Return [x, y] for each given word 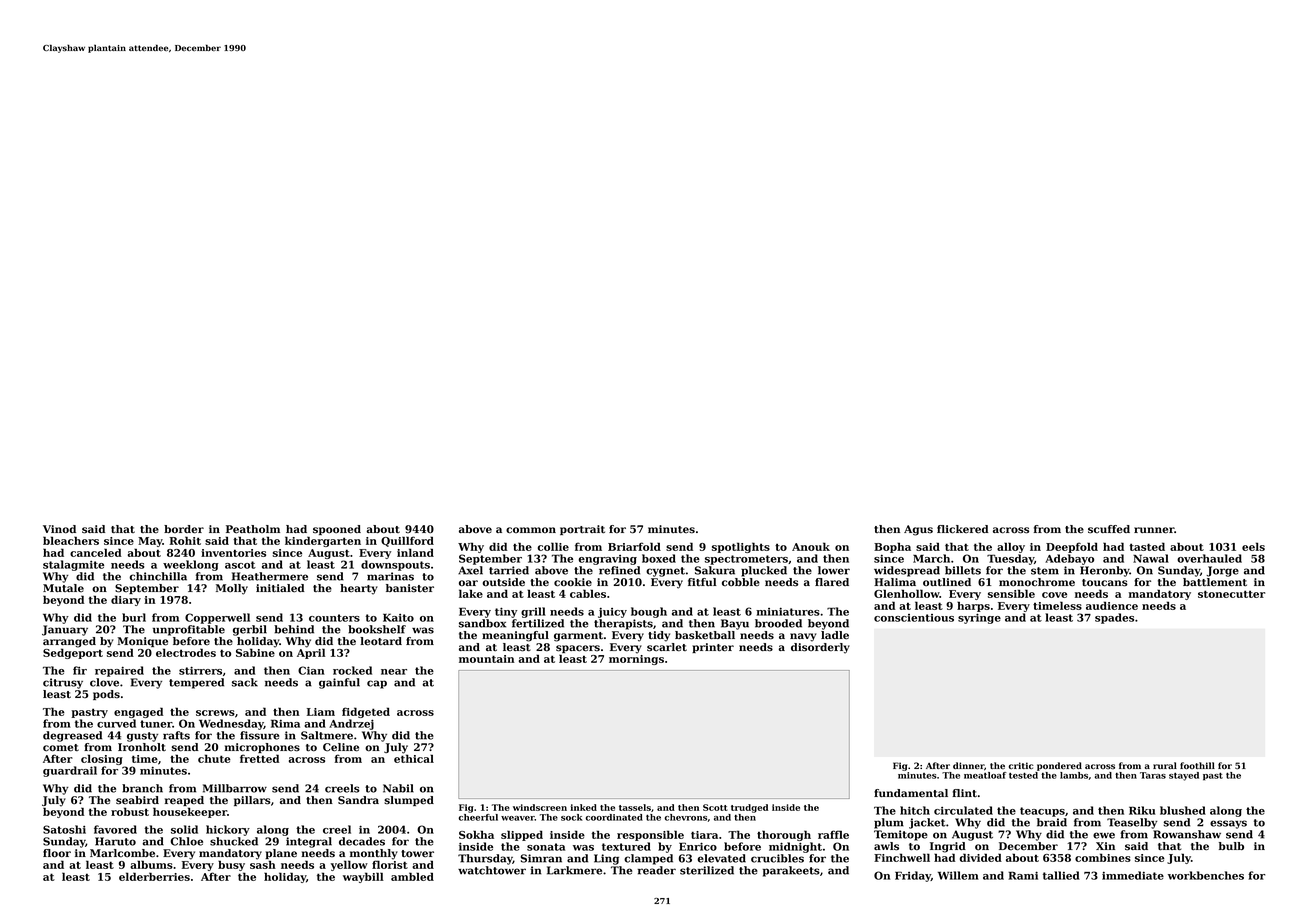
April [311, 653]
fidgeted [366, 712]
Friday [913, 876]
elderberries [154, 876]
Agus [918, 530]
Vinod [59, 529]
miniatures [788, 611]
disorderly [820, 648]
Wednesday [231, 724]
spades [1114, 618]
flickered [963, 529]
